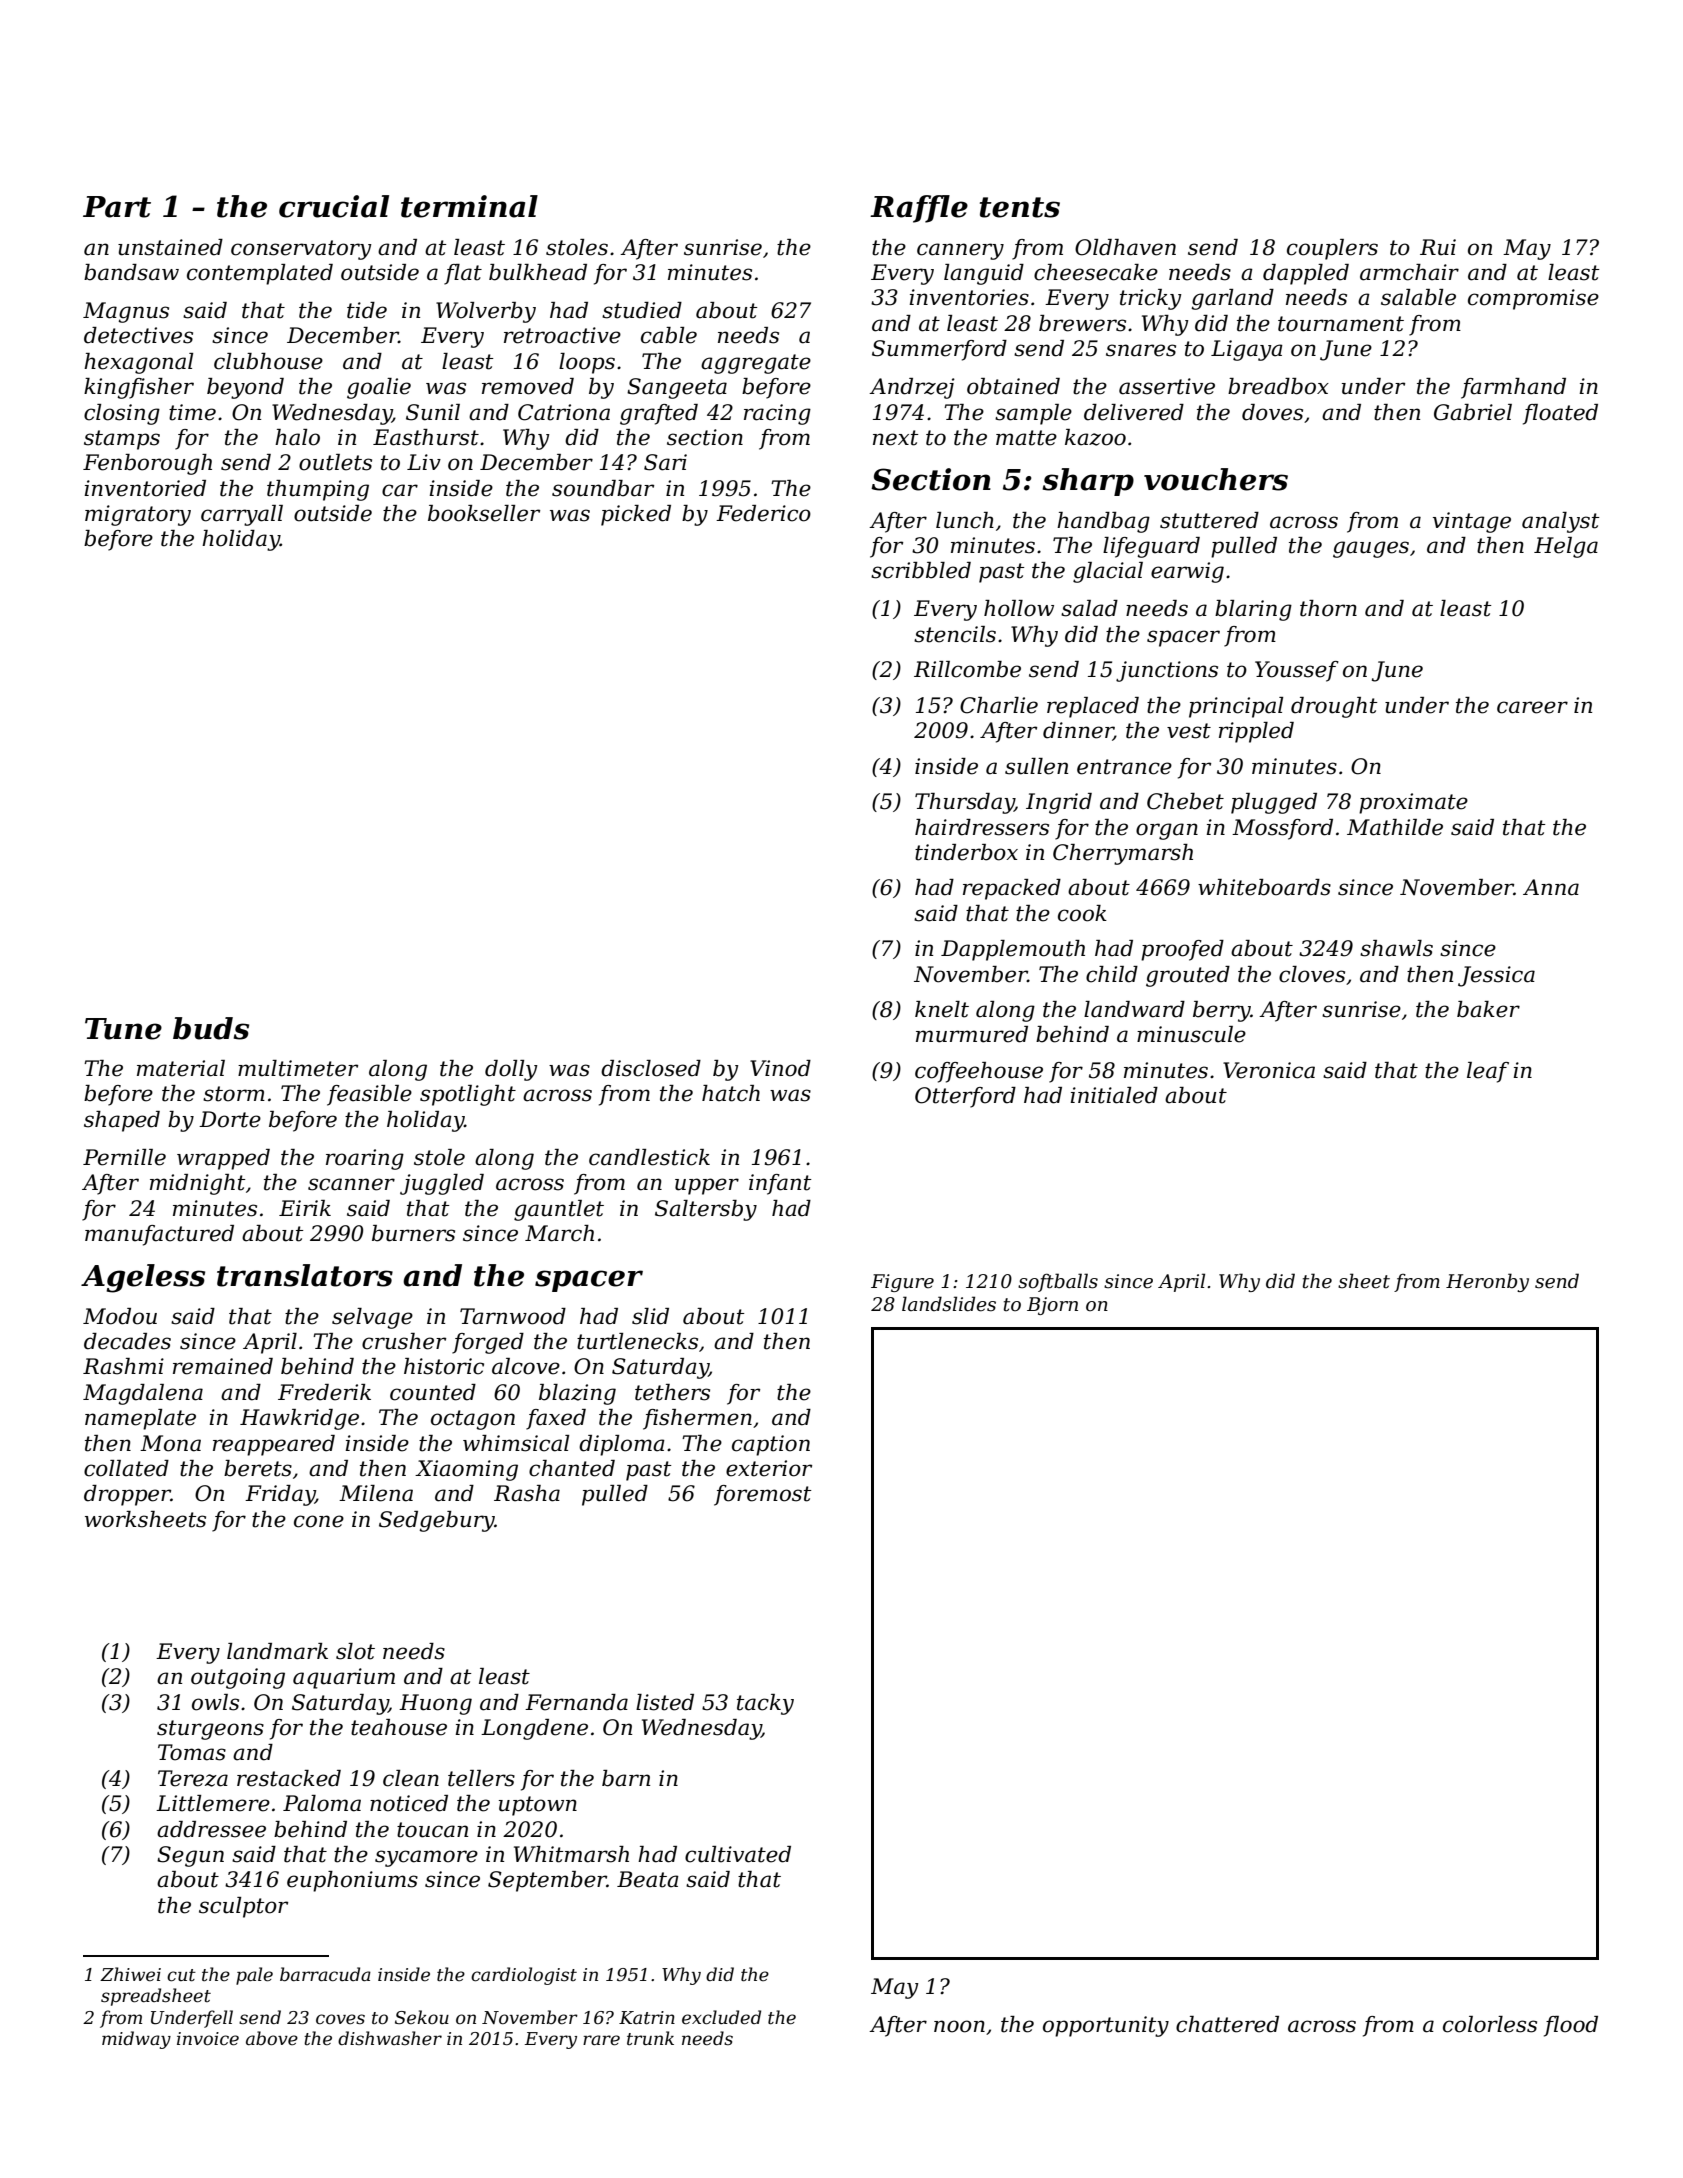 The image size is (1683, 2178). What do you see at coordinates (765, 1704) in the page?
I see `tacky` at bounding box center [765, 1704].
